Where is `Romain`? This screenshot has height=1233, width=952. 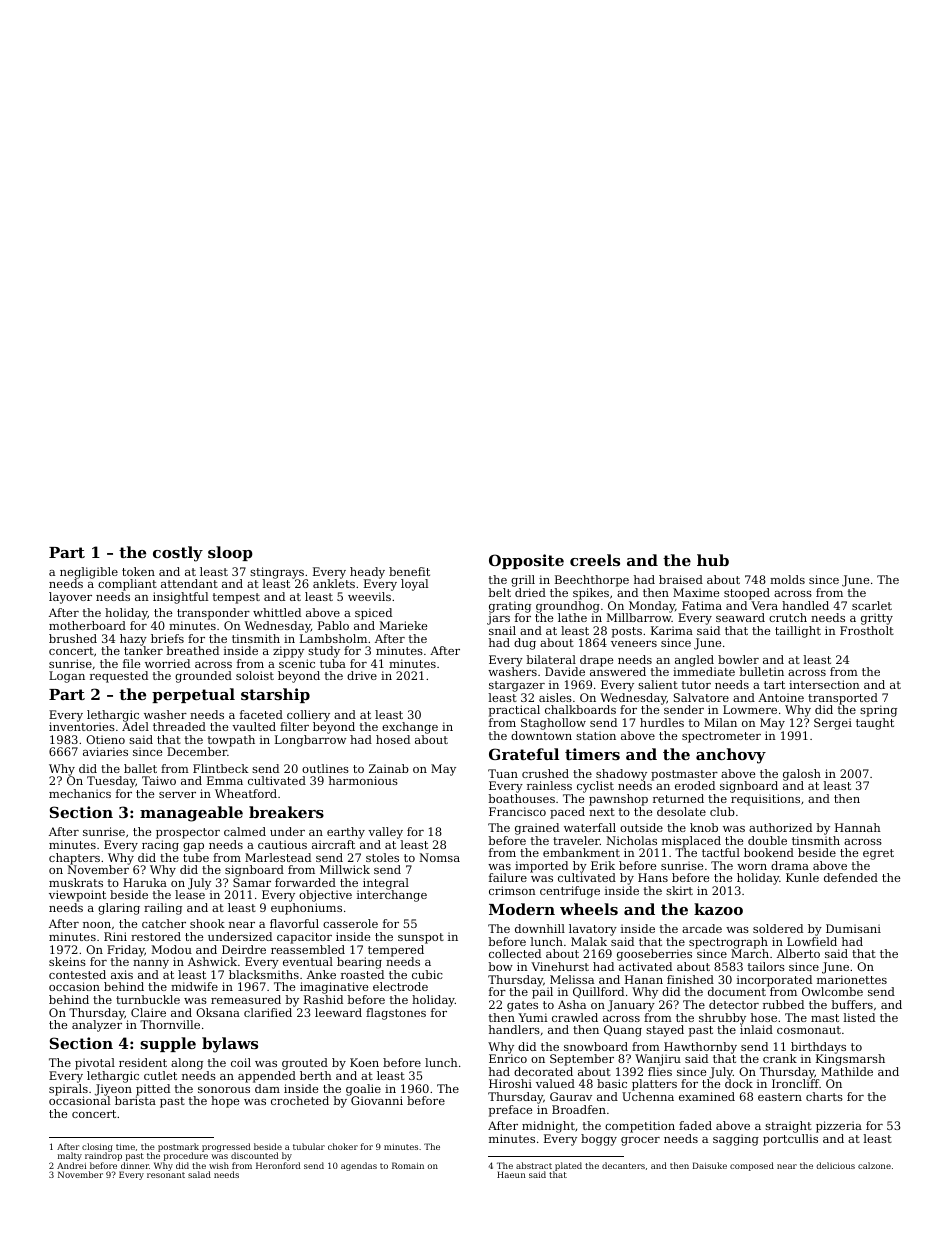
Romain is located at coordinates (408, 1165).
